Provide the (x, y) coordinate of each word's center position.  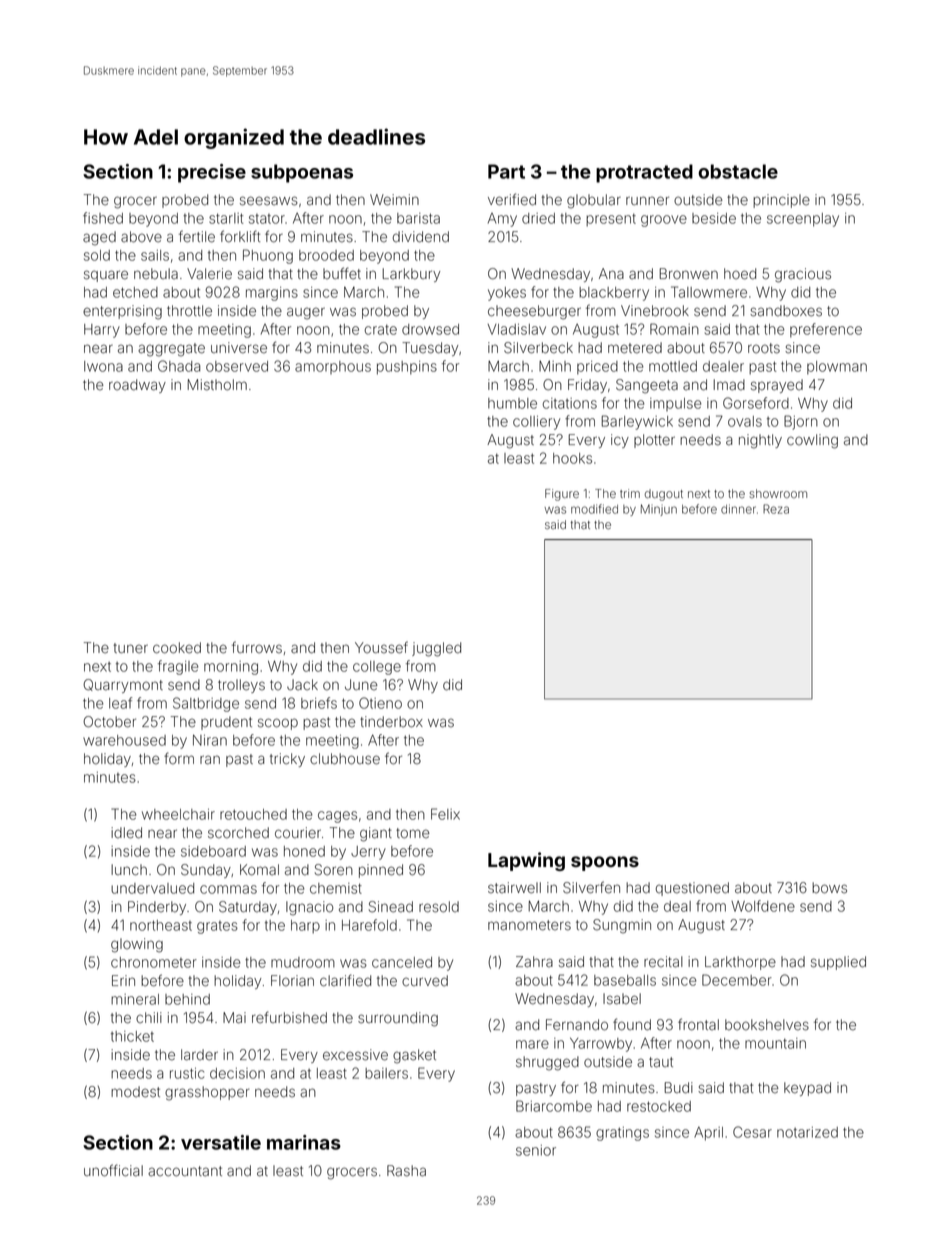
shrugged (547, 1063)
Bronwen (689, 274)
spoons (605, 863)
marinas (304, 1142)
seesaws (269, 201)
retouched (253, 814)
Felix (445, 814)
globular (594, 201)
